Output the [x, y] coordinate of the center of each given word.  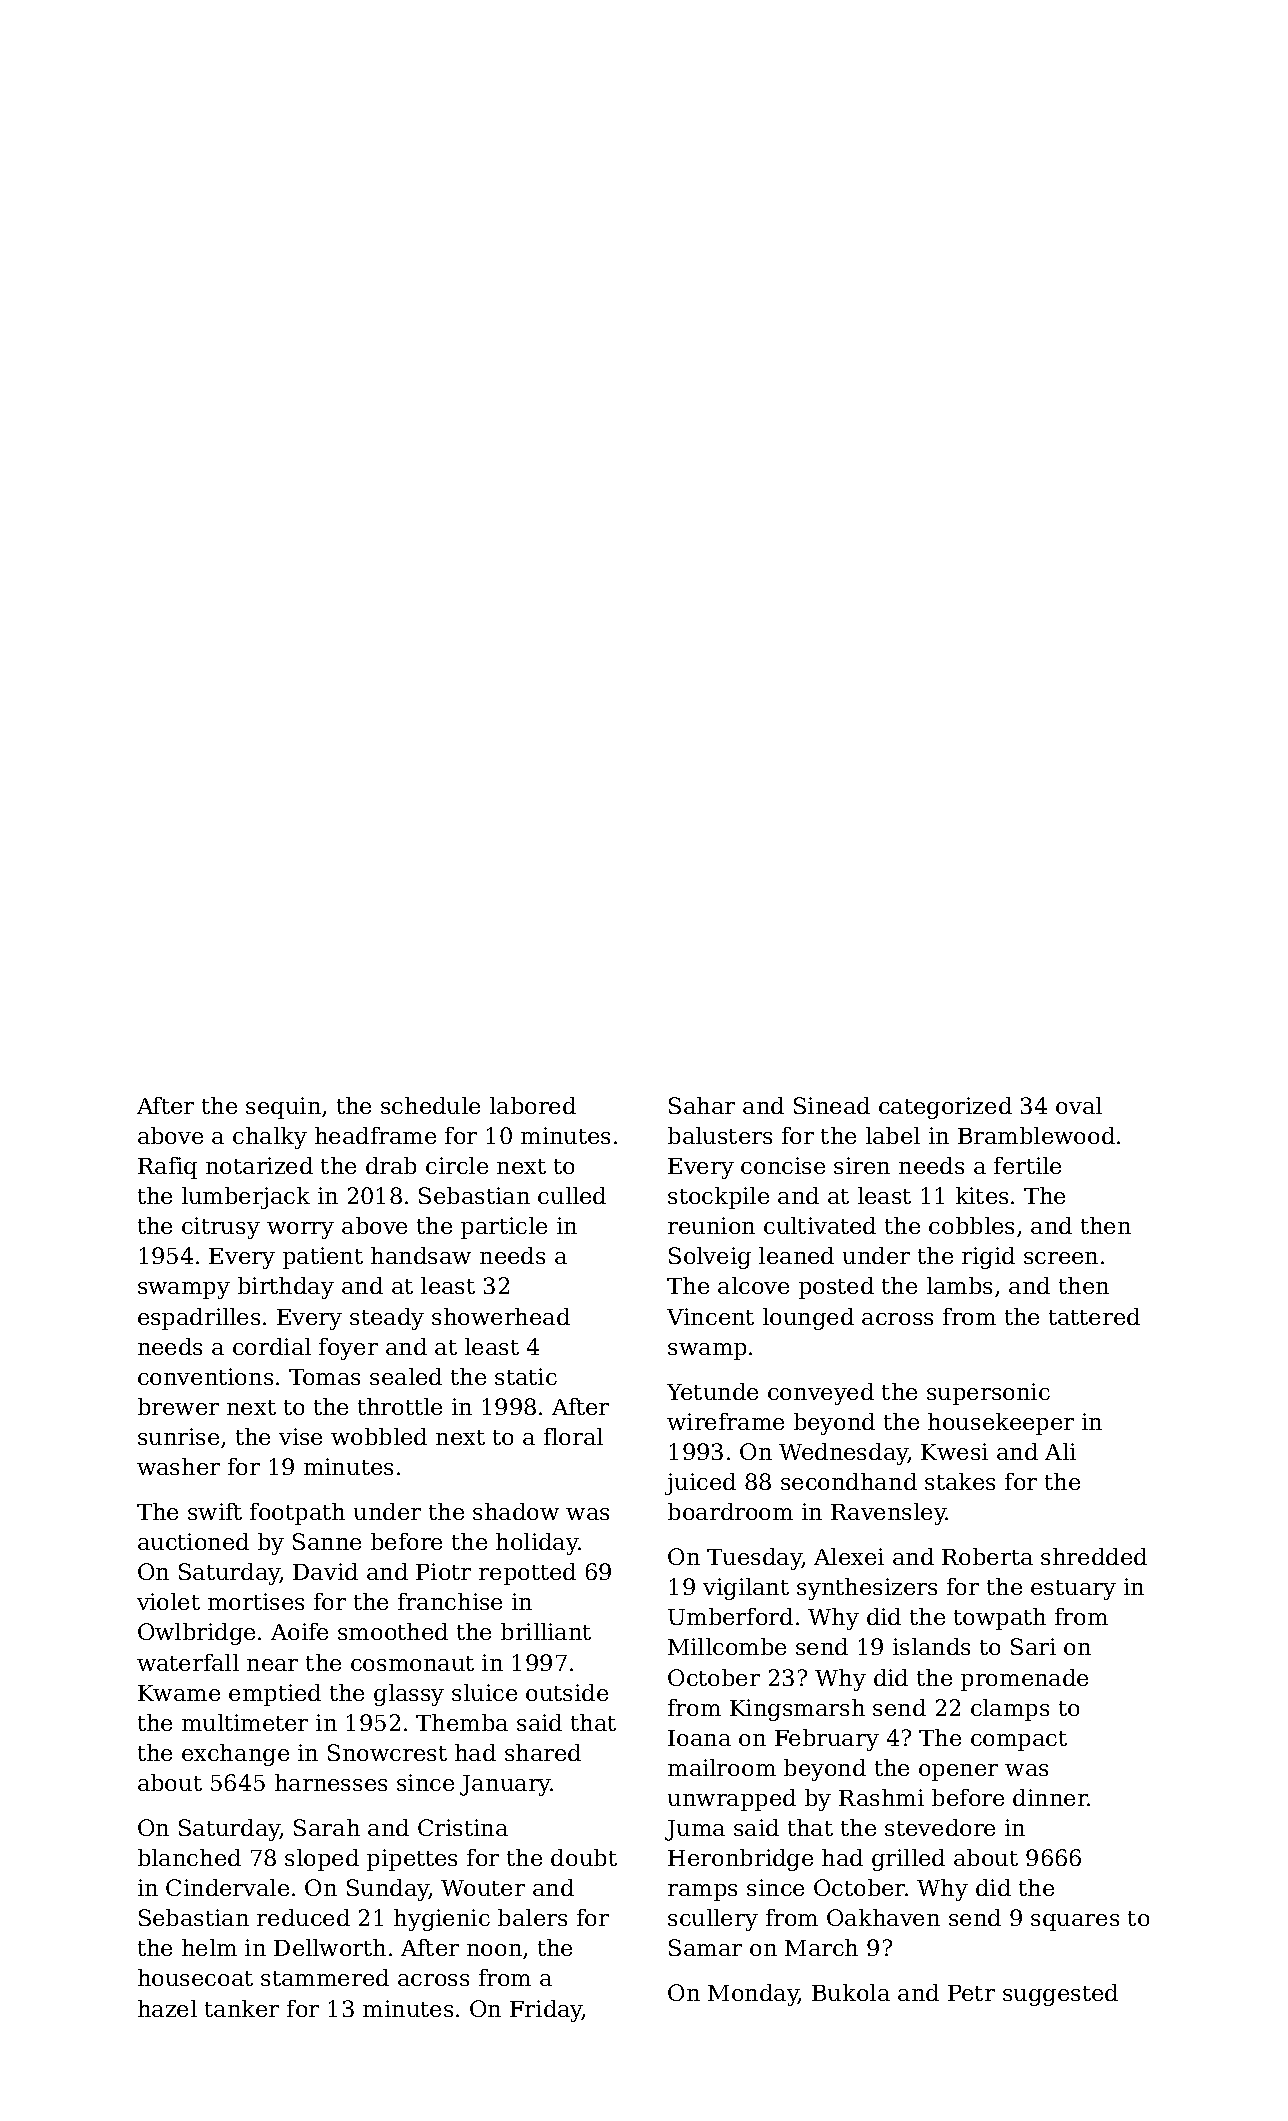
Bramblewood [1036, 1135]
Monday [753, 1995]
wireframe [725, 1421]
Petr [971, 1993]
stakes [960, 1481]
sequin [283, 1108]
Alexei [849, 1556]
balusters [720, 1135]
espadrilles [199, 1319]
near [272, 1665]
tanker [242, 2008]
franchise [450, 1601]
